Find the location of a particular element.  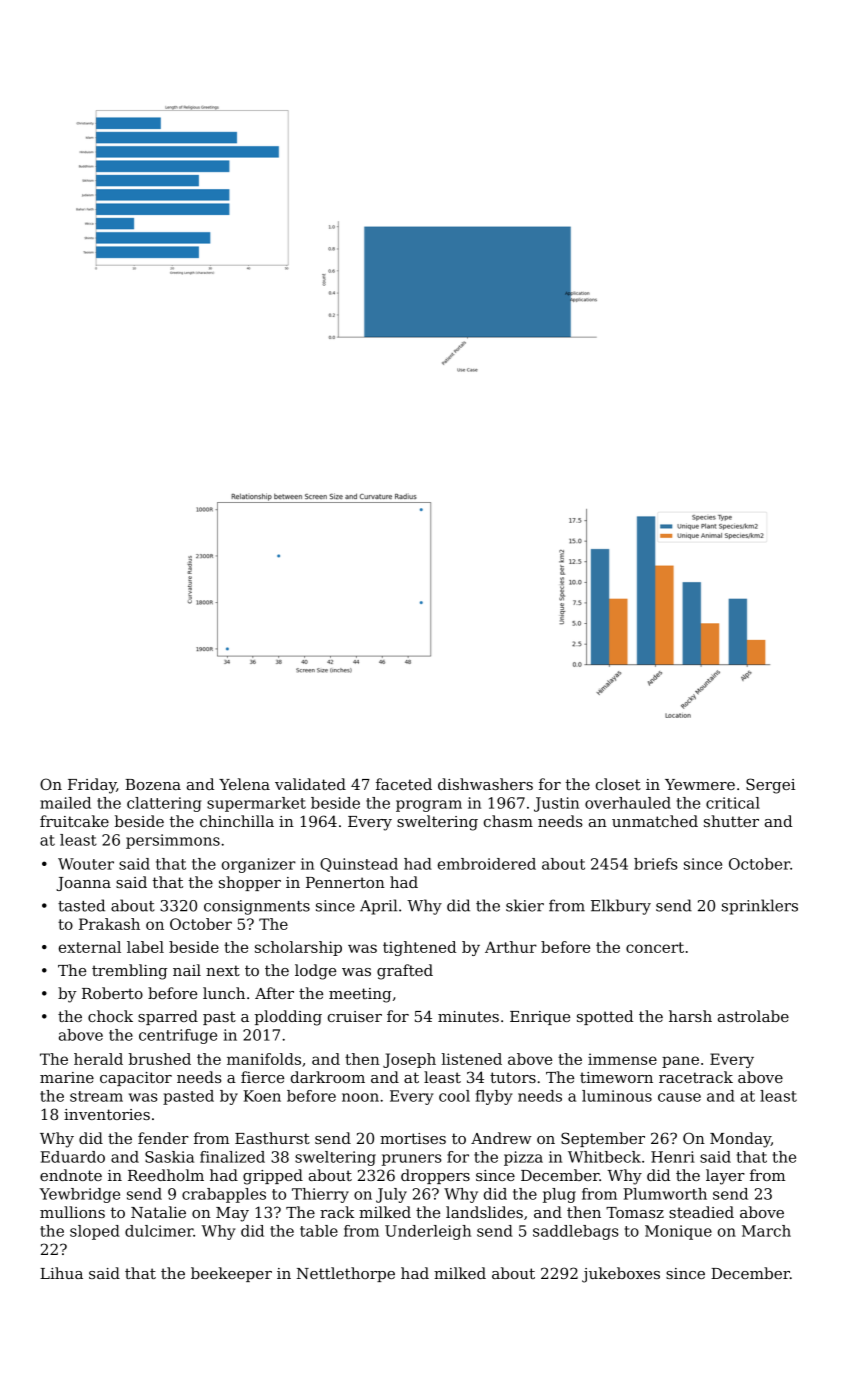

Prakash is located at coordinates (109, 924).
